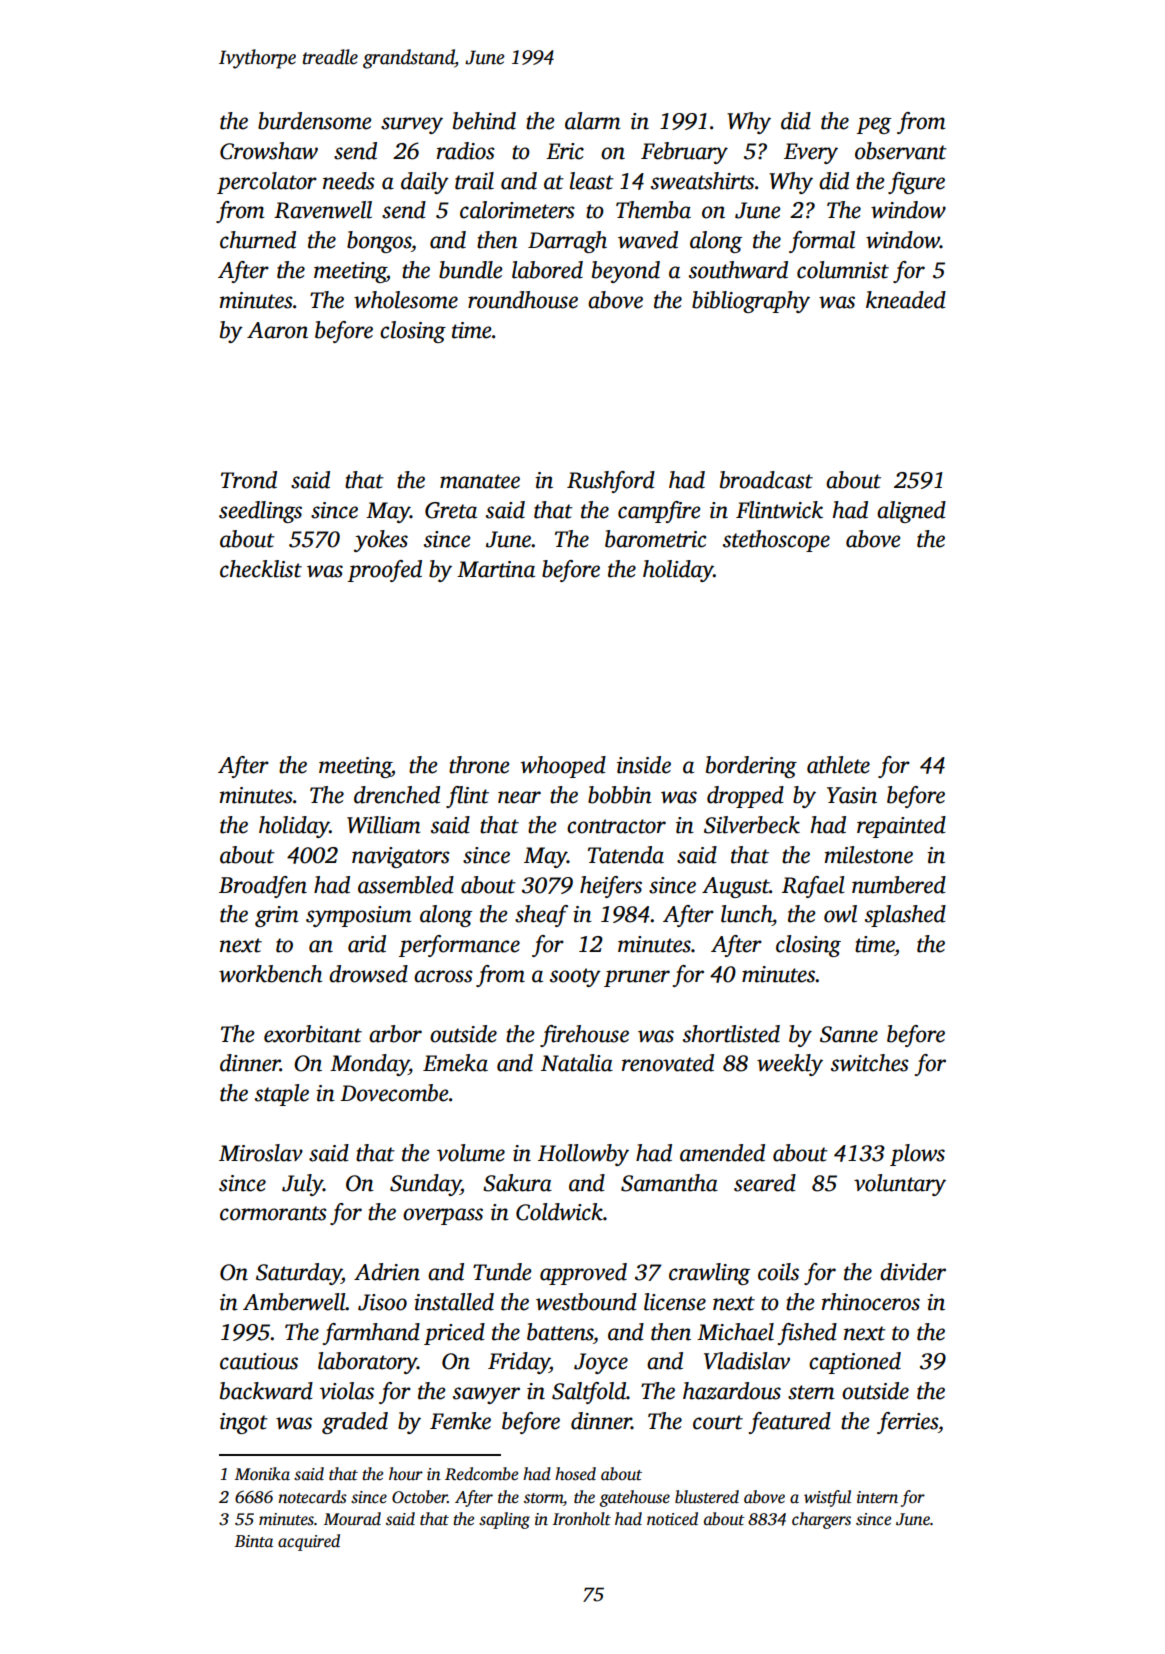 Image resolution: width=1165 pixels, height=1654 pixels. Describe the element at coordinates (263, 887) in the image. I see `Broadfen` at that location.
